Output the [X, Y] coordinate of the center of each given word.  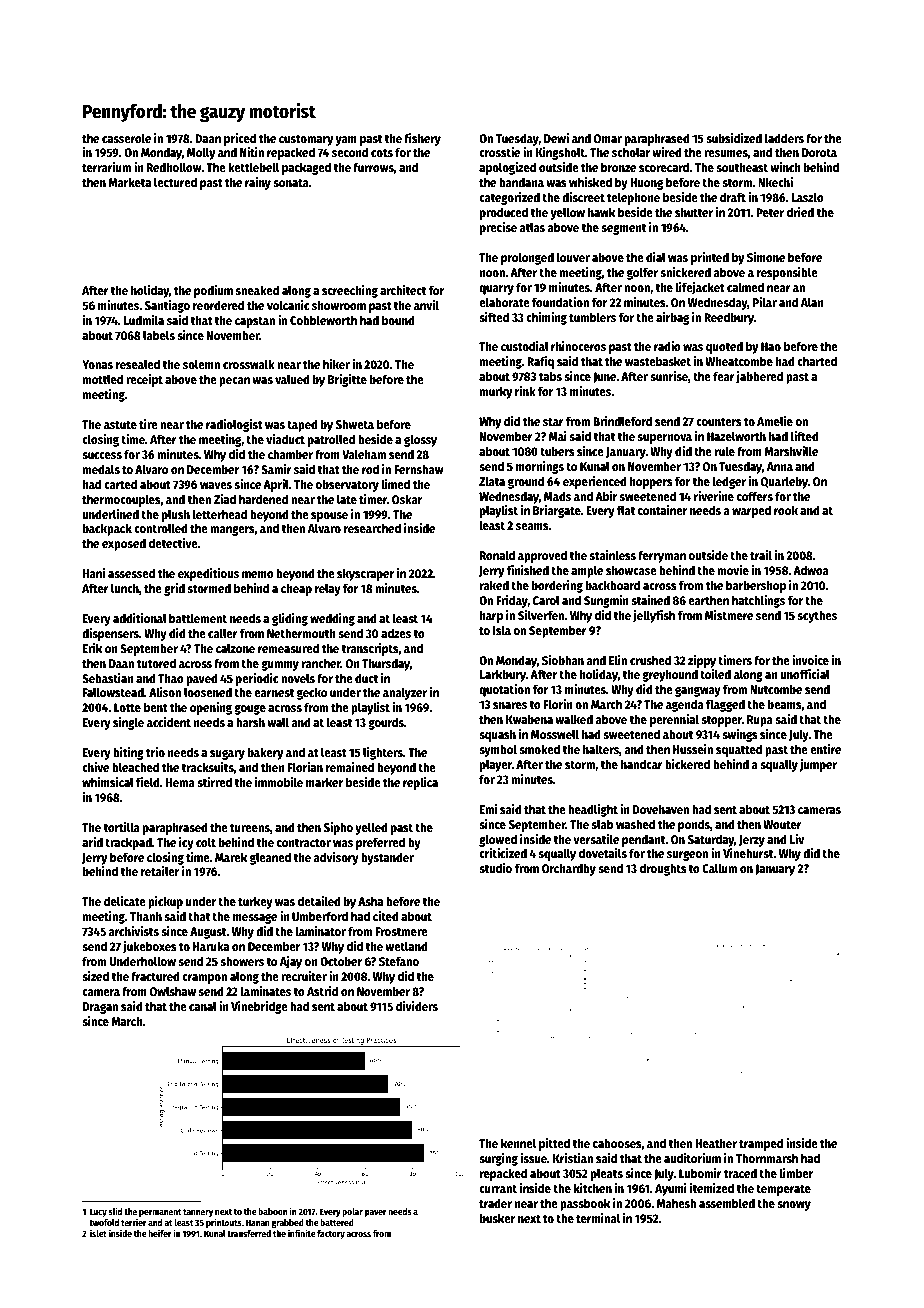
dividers [417, 1006]
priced [240, 139]
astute [120, 425]
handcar [642, 764]
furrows [373, 167]
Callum [719, 868]
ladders [784, 138]
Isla [502, 630]
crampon [204, 979]
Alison [165, 692]
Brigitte [347, 380]
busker [497, 1218]
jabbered [759, 377]
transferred [249, 1233]
